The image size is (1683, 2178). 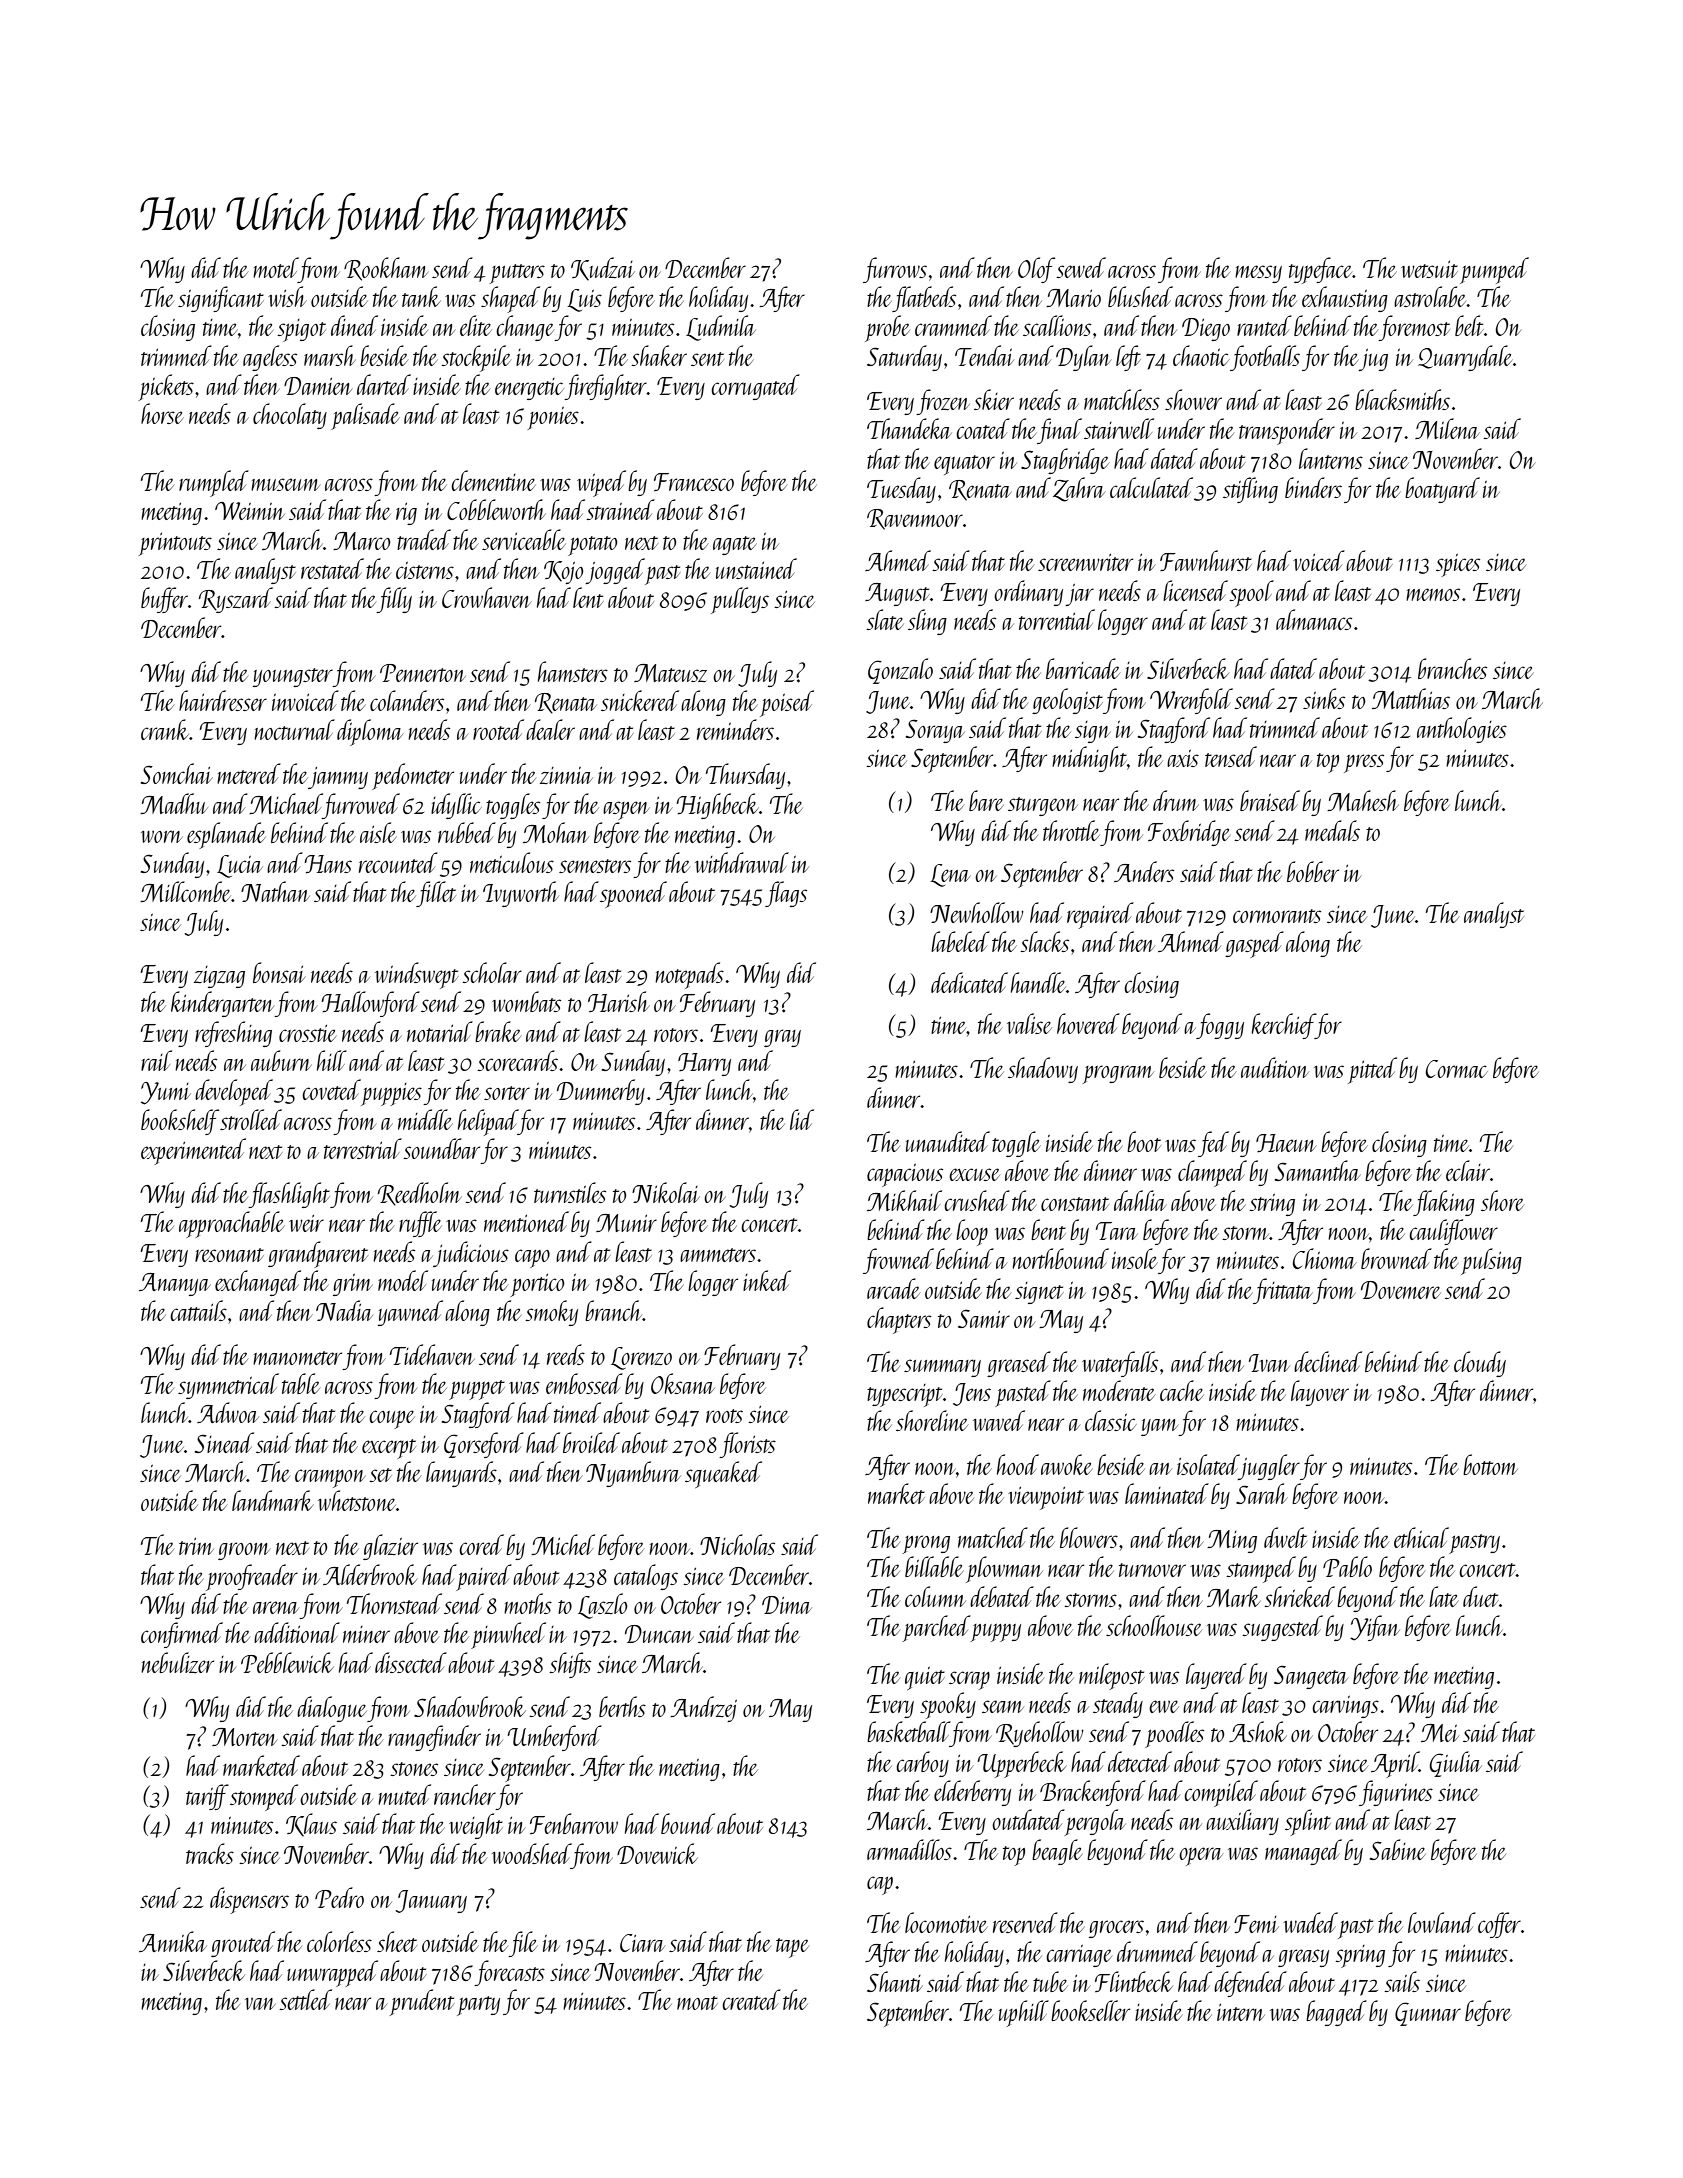 What do you see at coordinates (286, 803) in the screenshot?
I see `Michael` at bounding box center [286, 803].
